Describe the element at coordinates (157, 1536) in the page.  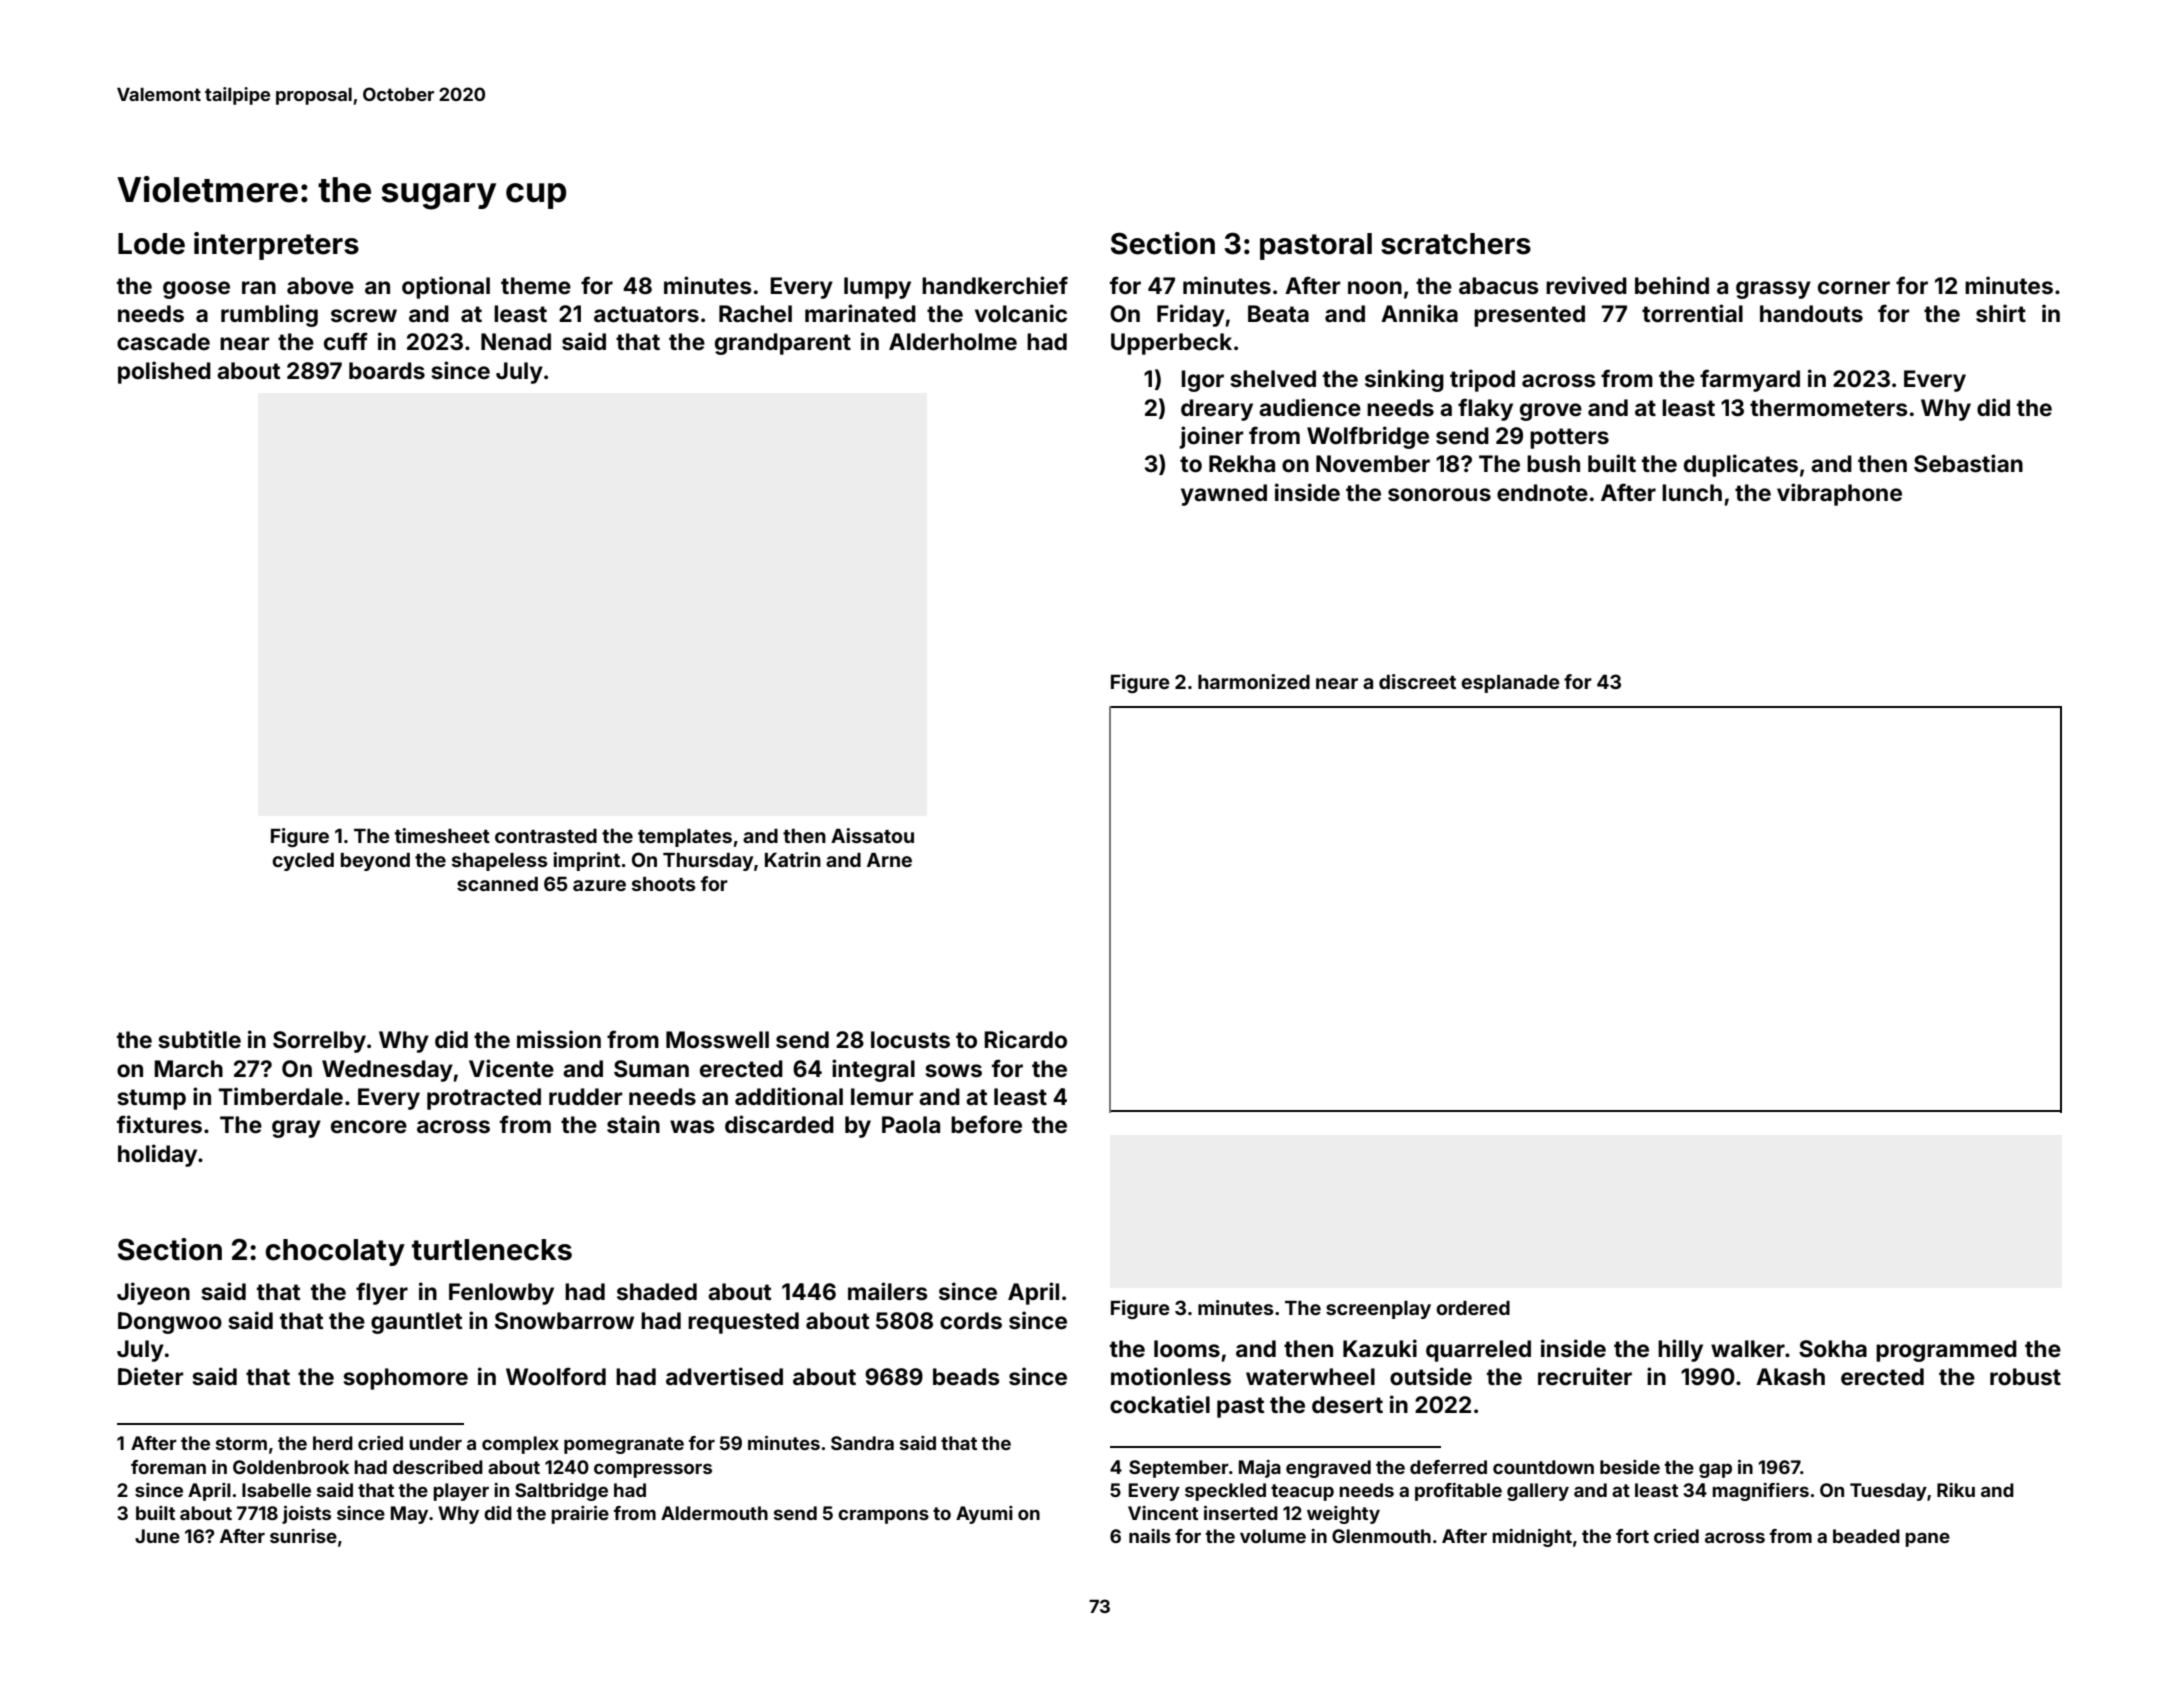
I see `June` at that location.
